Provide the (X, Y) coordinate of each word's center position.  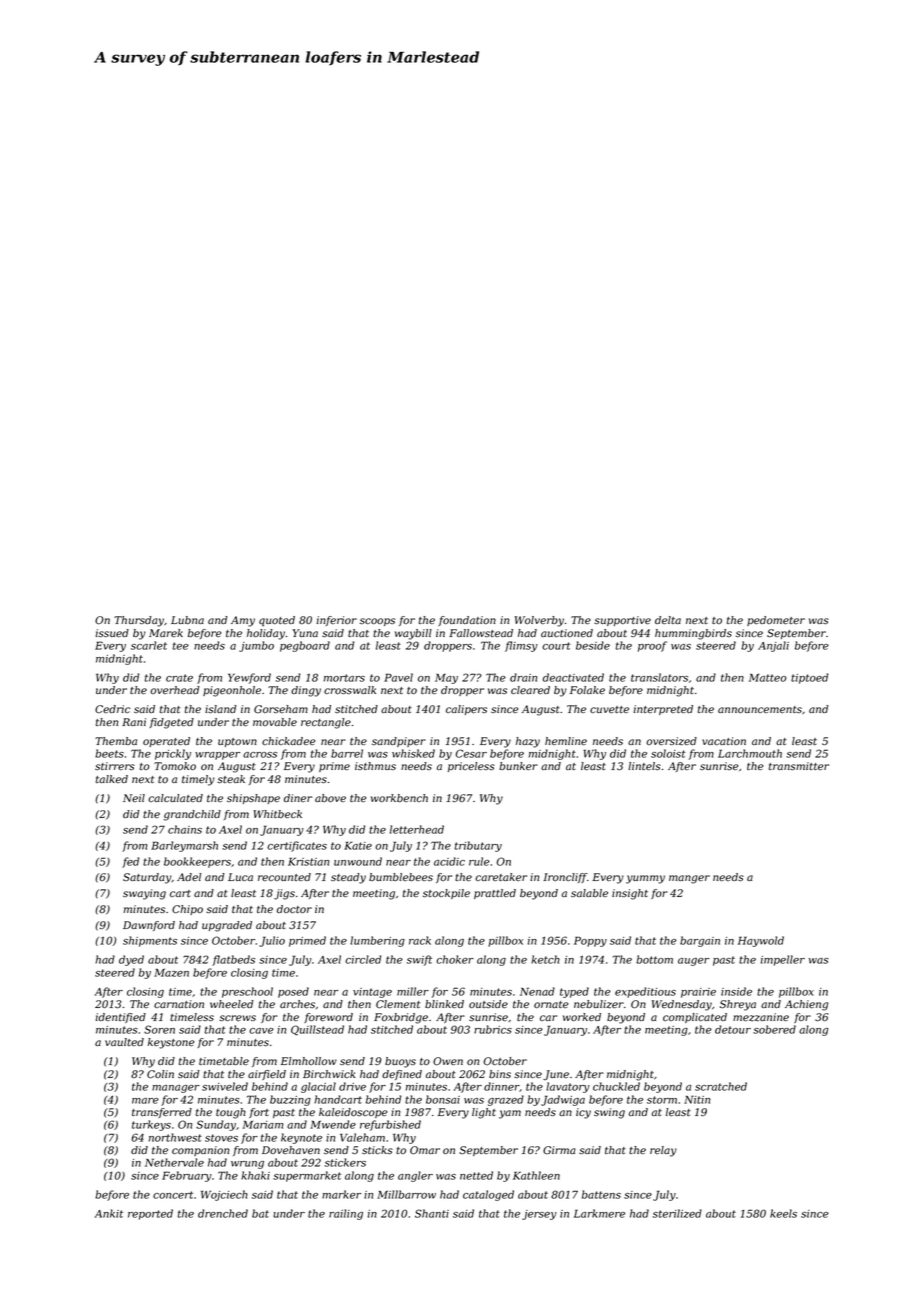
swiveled (225, 1086)
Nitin (697, 1099)
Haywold (761, 941)
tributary (478, 846)
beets (109, 753)
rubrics (493, 1029)
